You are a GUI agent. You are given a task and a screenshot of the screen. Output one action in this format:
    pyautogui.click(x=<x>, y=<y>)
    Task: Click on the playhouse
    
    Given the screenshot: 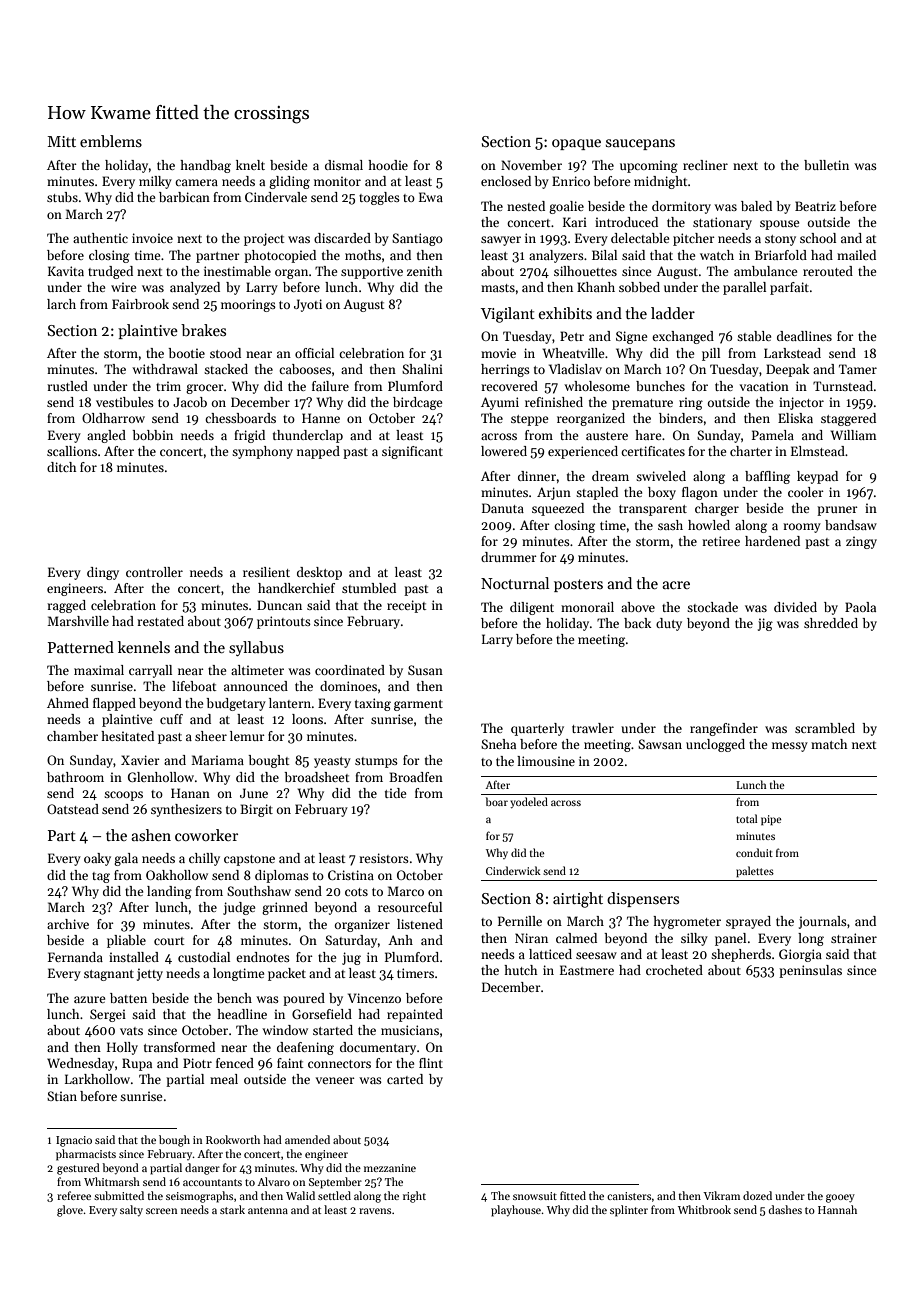 What is the action you would take?
    pyautogui.click(x=516, y=1211)
